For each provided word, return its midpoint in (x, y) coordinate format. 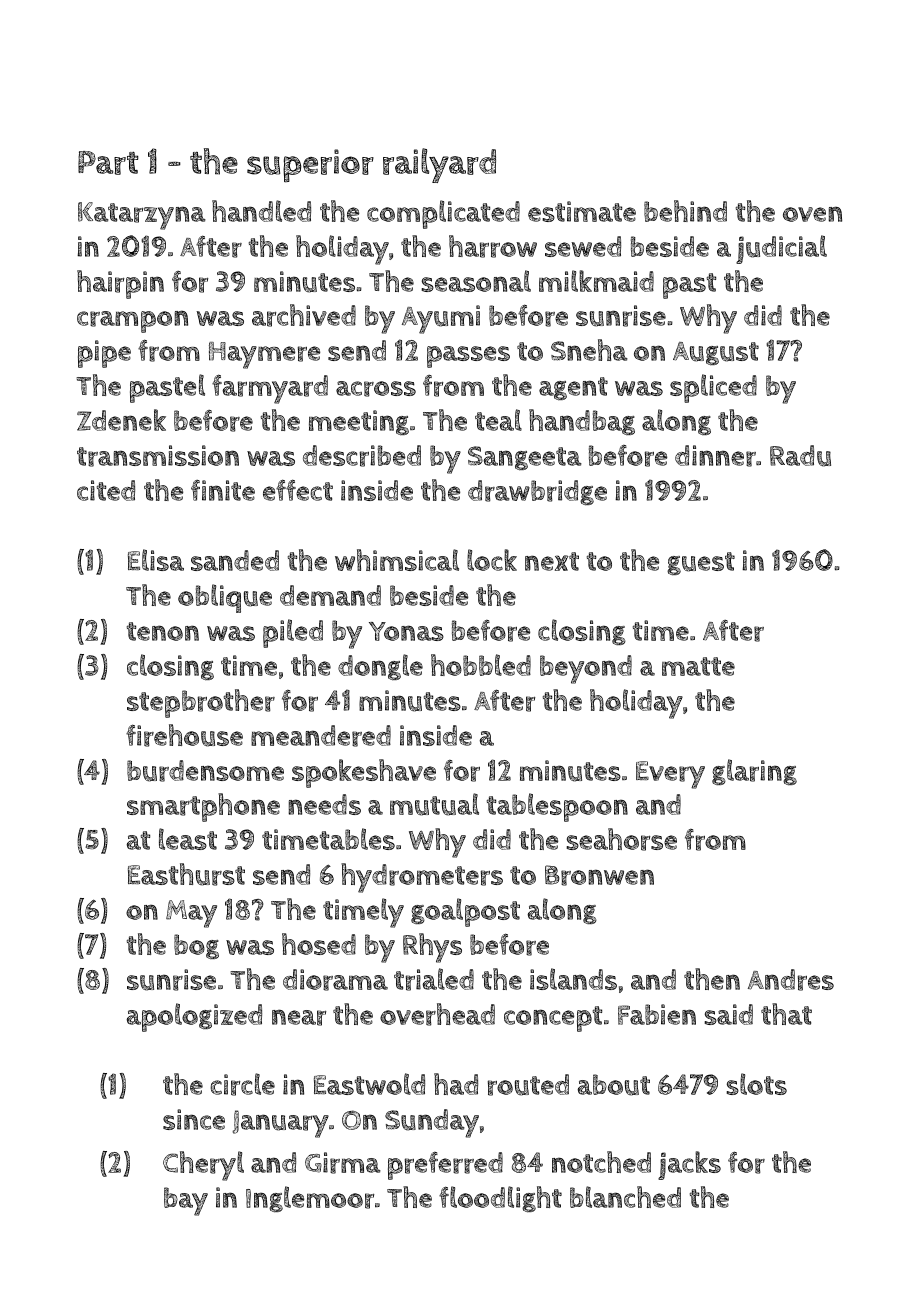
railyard (439, 165)
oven (812, 214)
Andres (791, 980)
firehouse (184, 735)
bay (186, 1201)
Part (108, 163)
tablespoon (557, 807)
